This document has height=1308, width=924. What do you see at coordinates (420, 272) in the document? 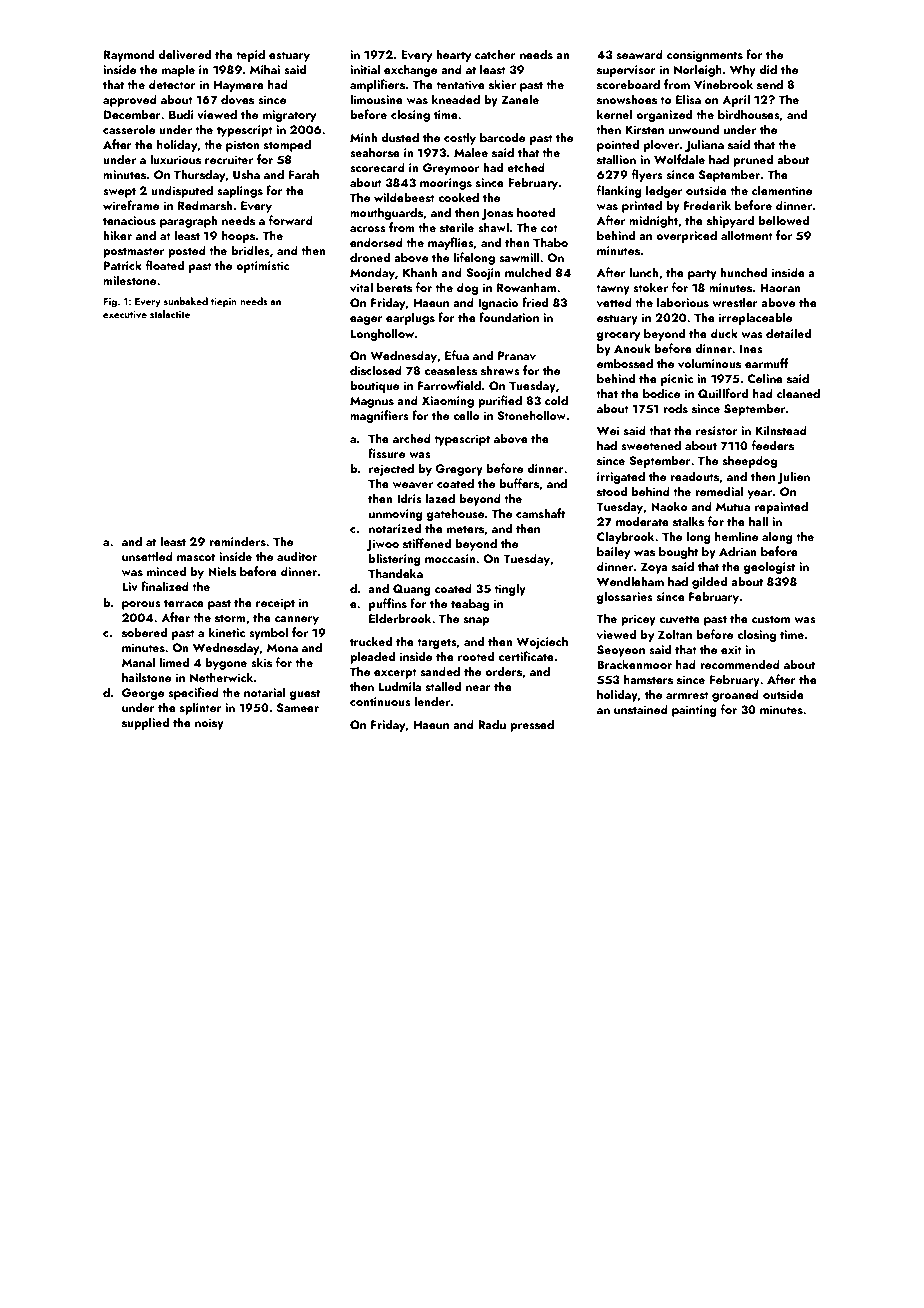
I see `Khanh` at bounding box center [420, 272].
